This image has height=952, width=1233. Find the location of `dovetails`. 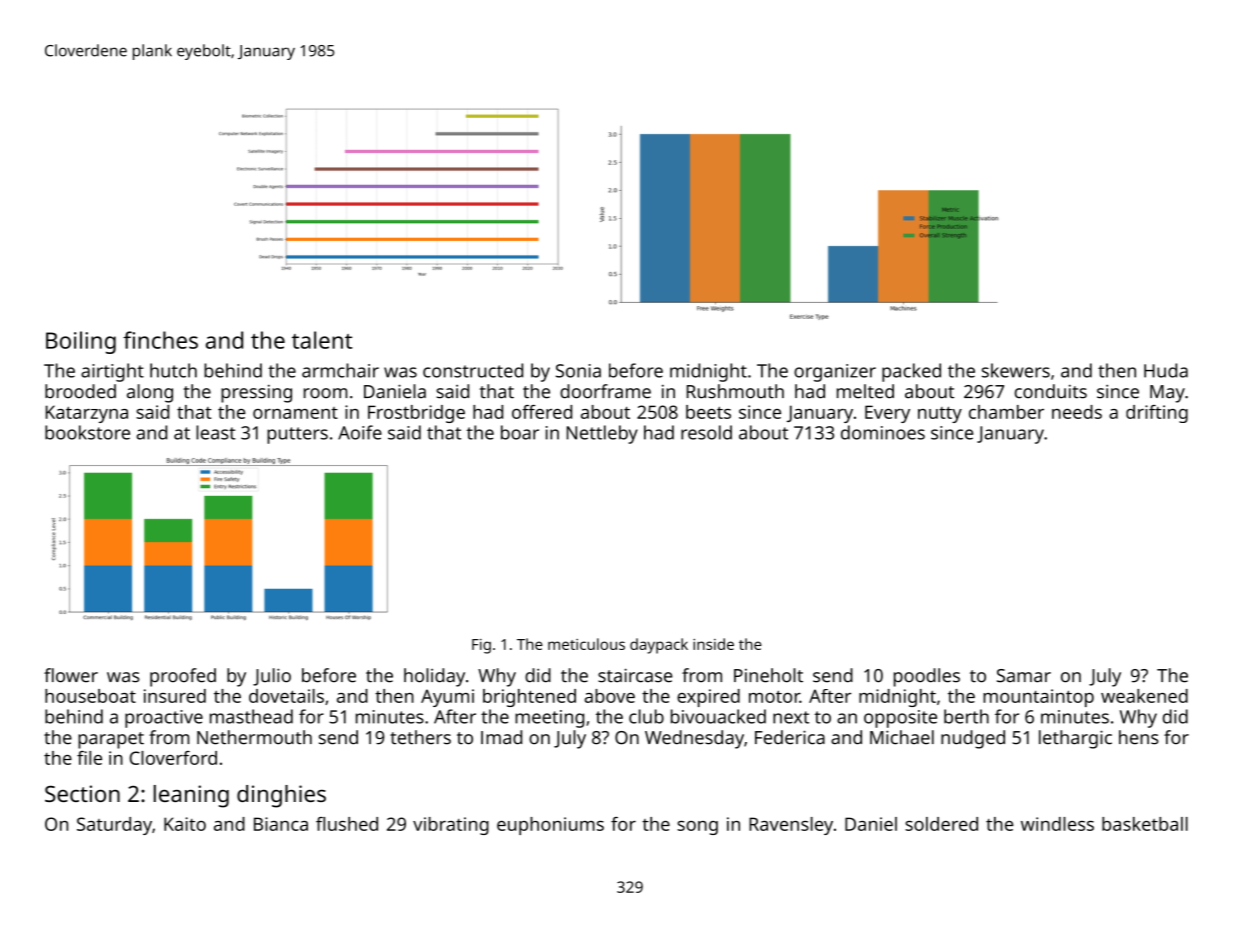

dovetails is located at coordinates (286, 696).
